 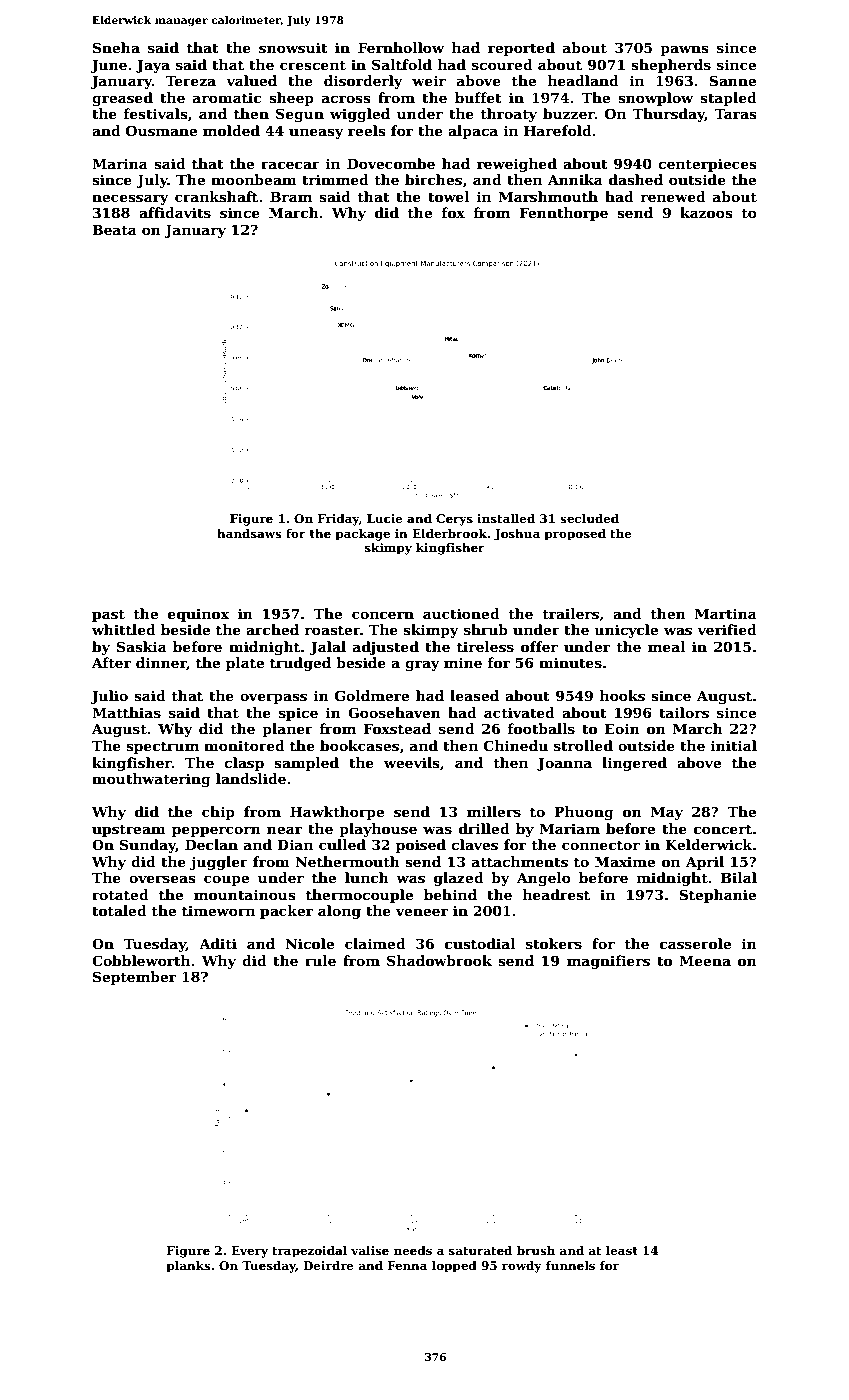 I want to click on concern, so click(x=383, y=615).
